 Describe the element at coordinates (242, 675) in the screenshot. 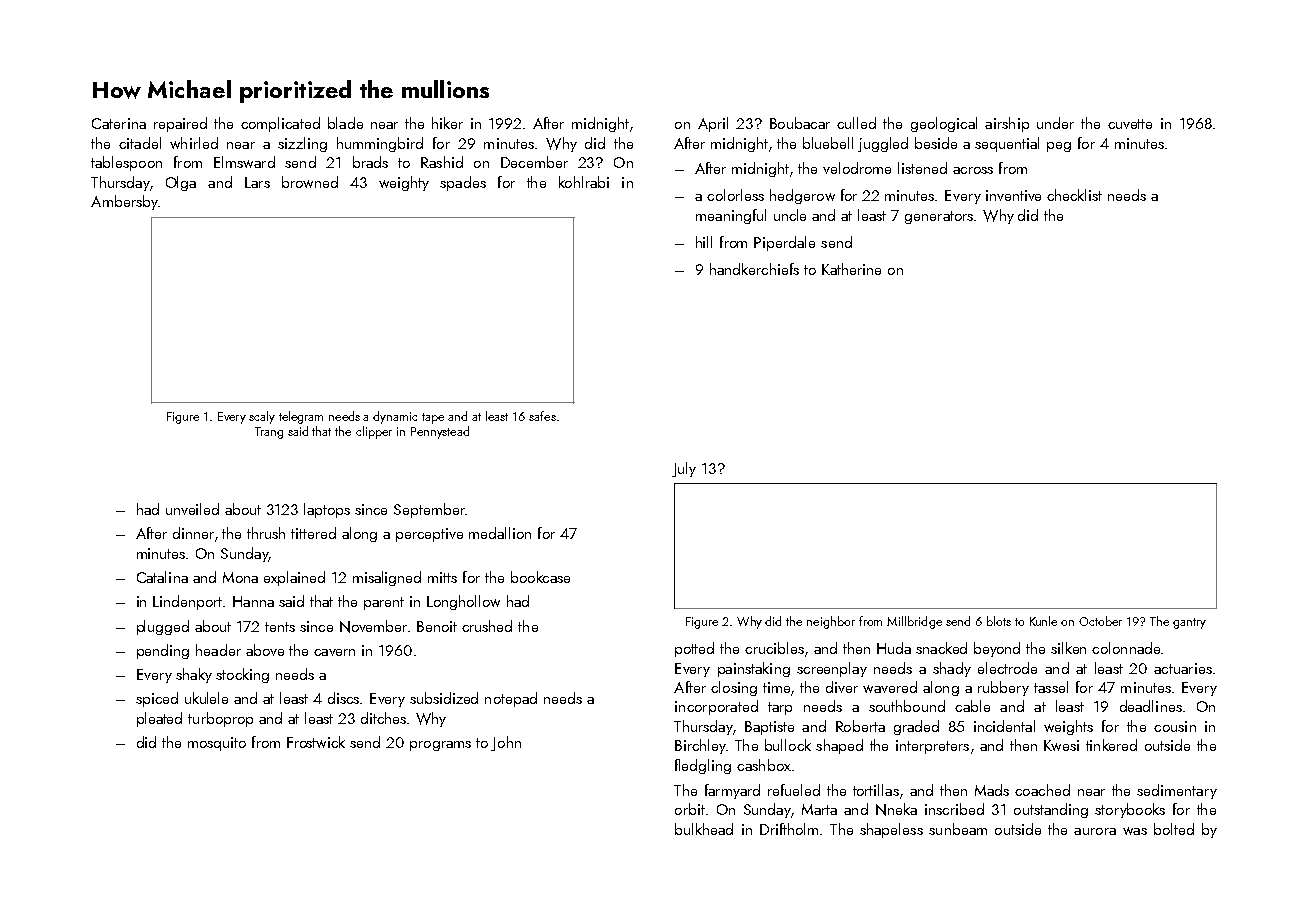

I see `stocking` at that location.
